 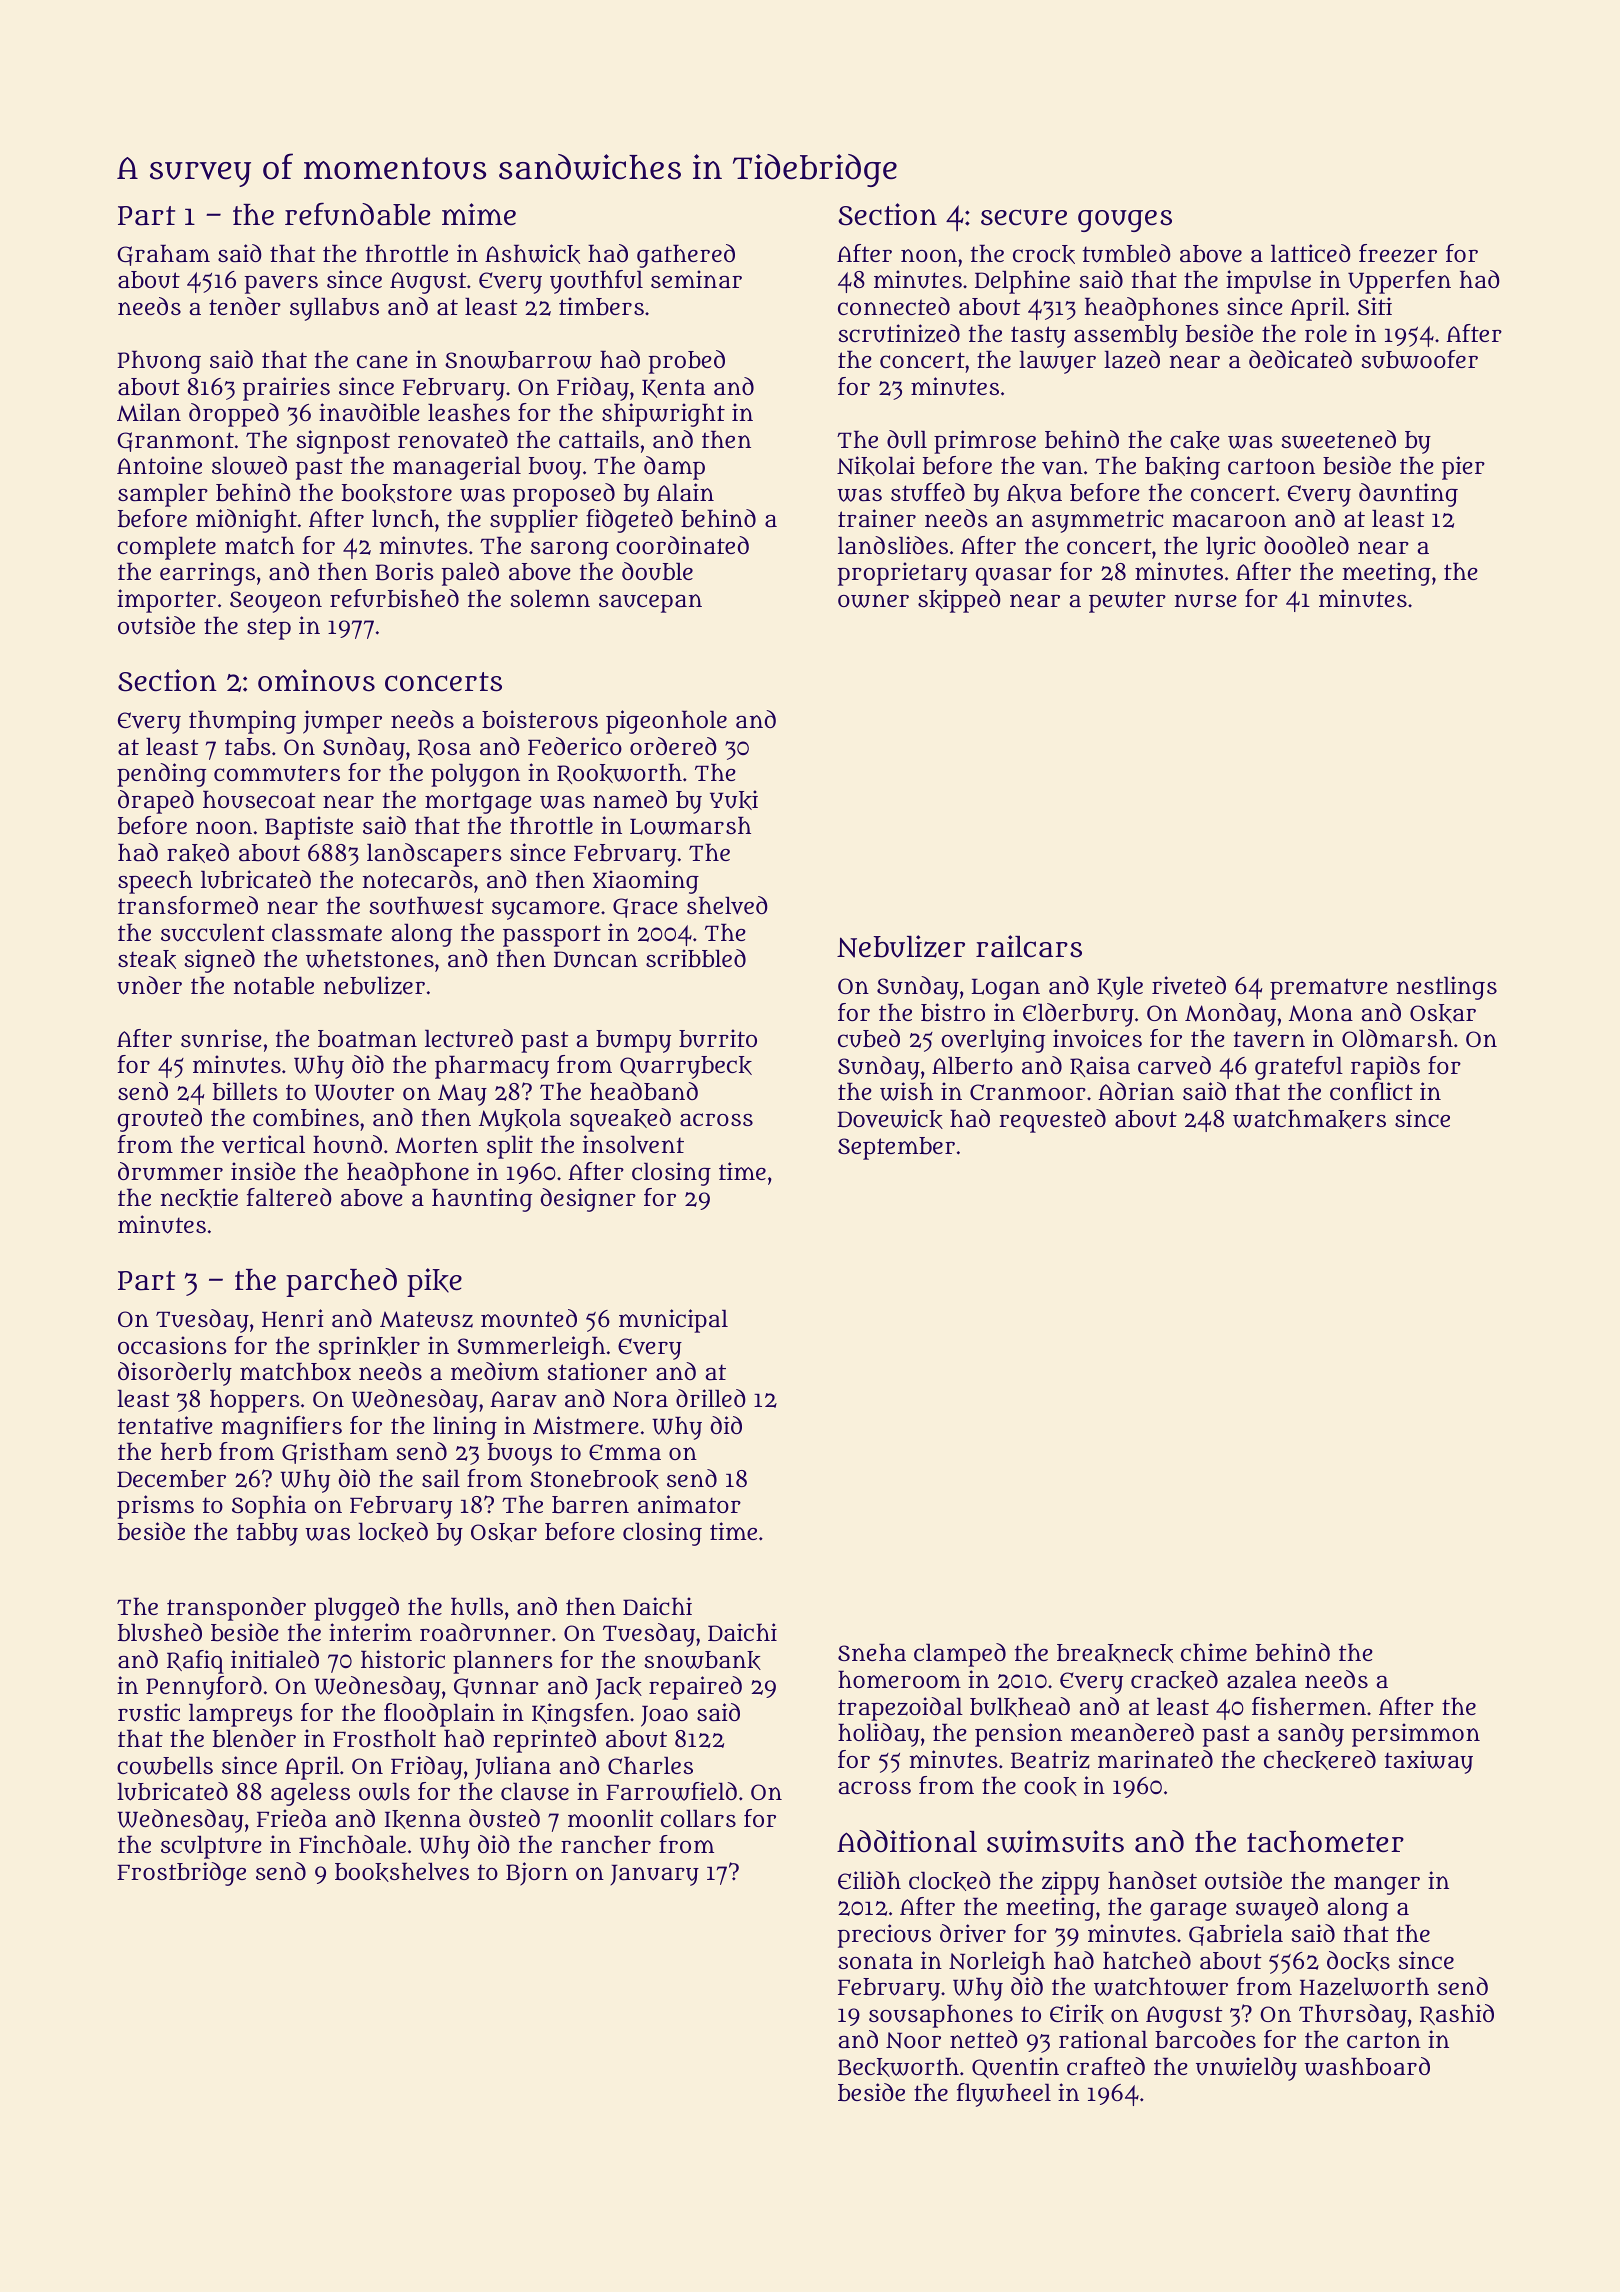 I want to click on Upperfen, so click(x=1399, y=282).
